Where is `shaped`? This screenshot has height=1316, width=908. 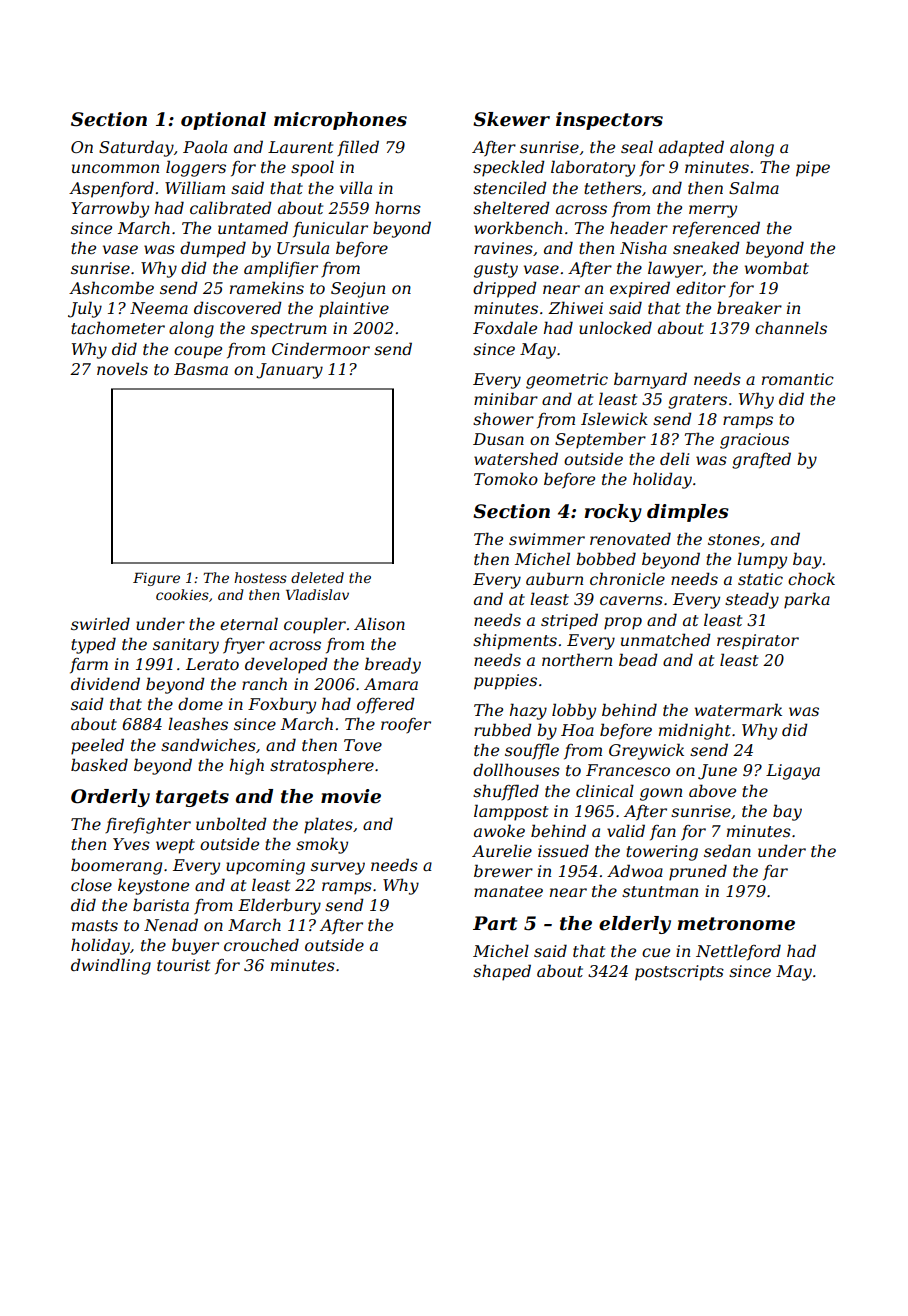
shaped is located at coordinates (502, 972).
